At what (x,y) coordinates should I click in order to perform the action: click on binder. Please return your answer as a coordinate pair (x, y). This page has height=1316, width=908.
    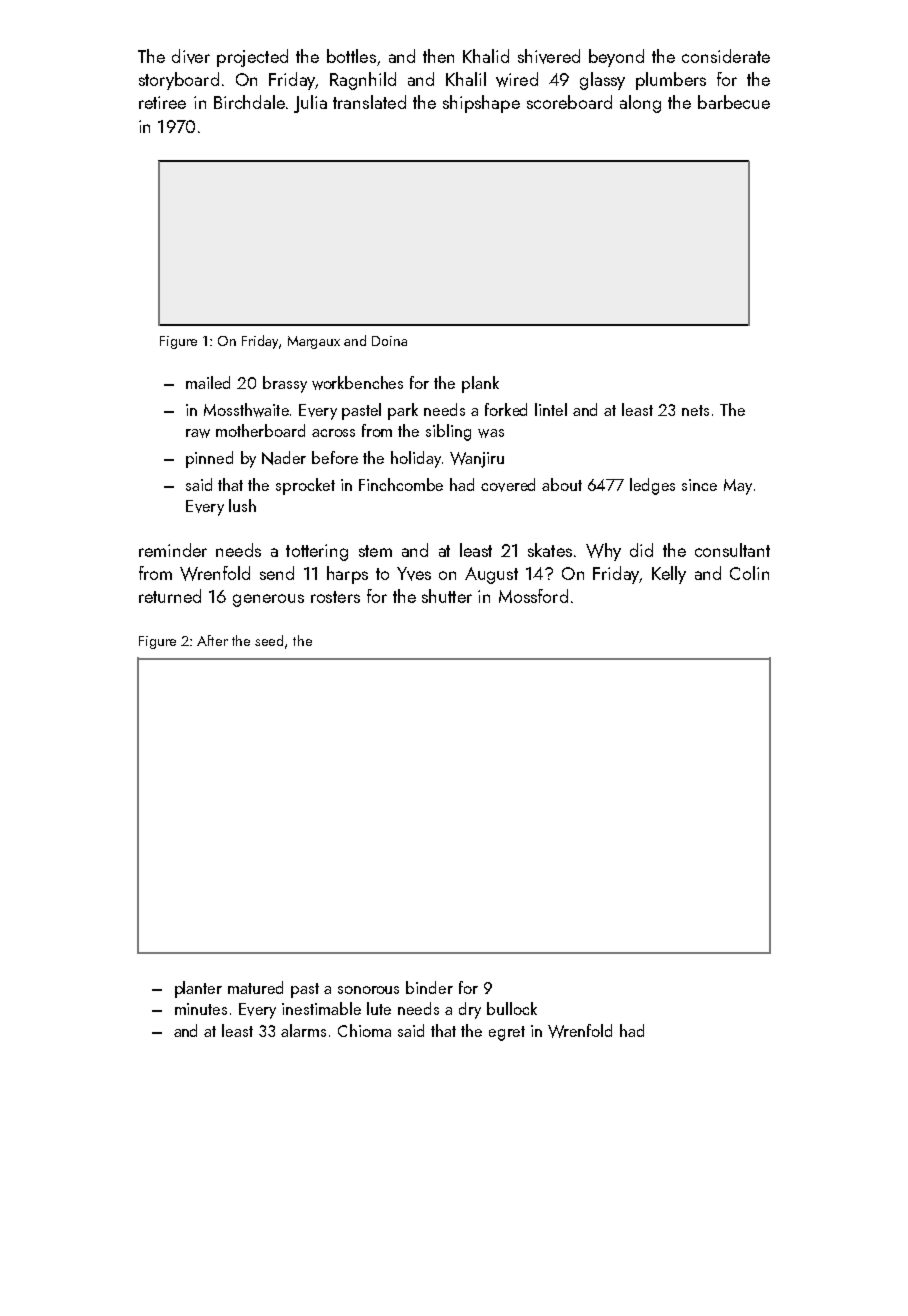
    Looking at the image, I should click on (429, 987).
